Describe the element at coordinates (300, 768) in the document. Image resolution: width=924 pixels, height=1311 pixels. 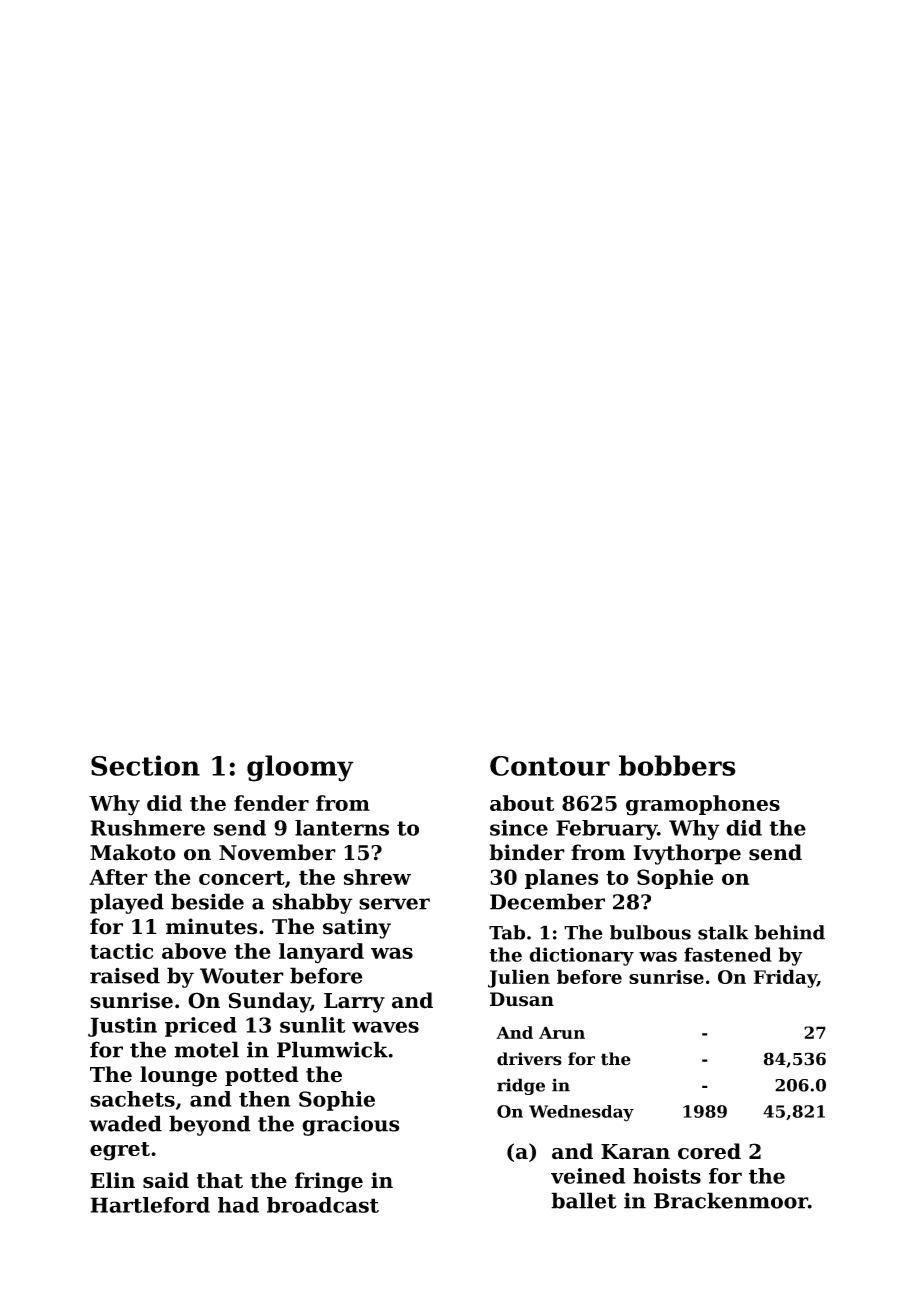
I see `gloomy` at that location.
